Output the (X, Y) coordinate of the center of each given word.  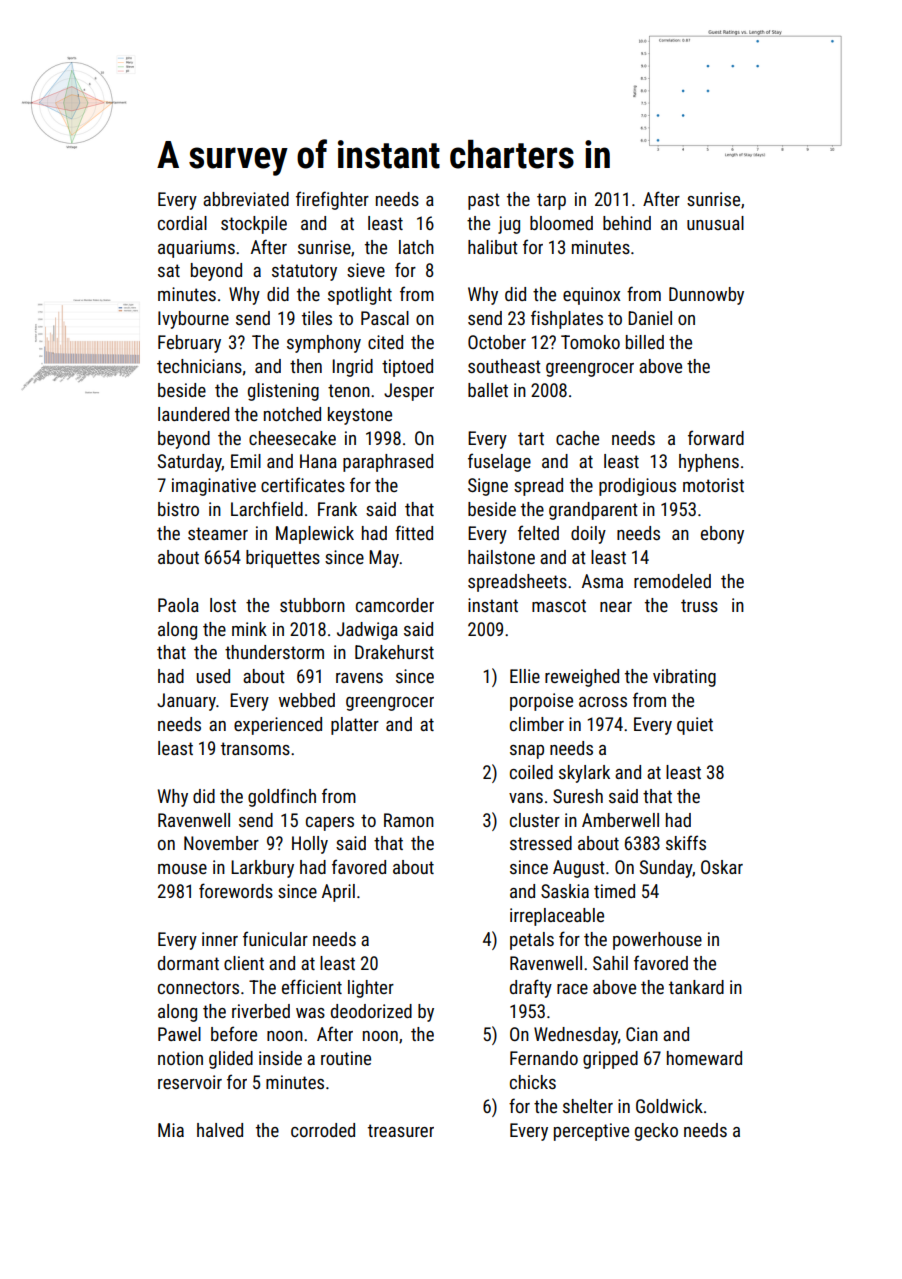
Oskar (722, 867)
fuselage (499, 462)
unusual (715, 223)
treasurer (401, 1130)
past (484, 201)
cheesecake (292, 438)
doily (588, 535)
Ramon (409, 820)
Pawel (179, 1034)
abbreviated (246, 199)
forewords (236, 890)
